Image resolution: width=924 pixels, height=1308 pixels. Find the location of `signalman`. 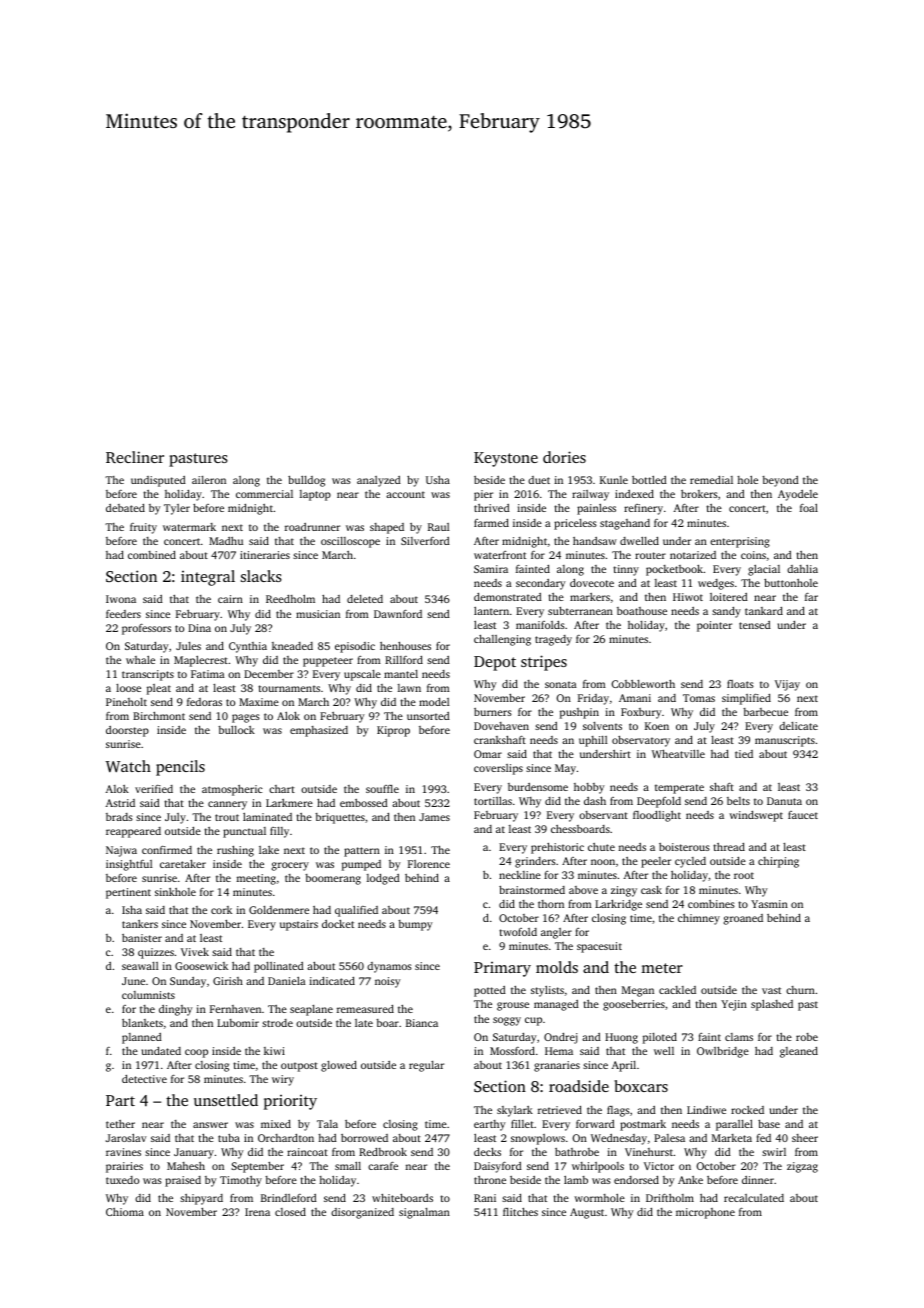

signalman is located at coordinates (424, 1213).
